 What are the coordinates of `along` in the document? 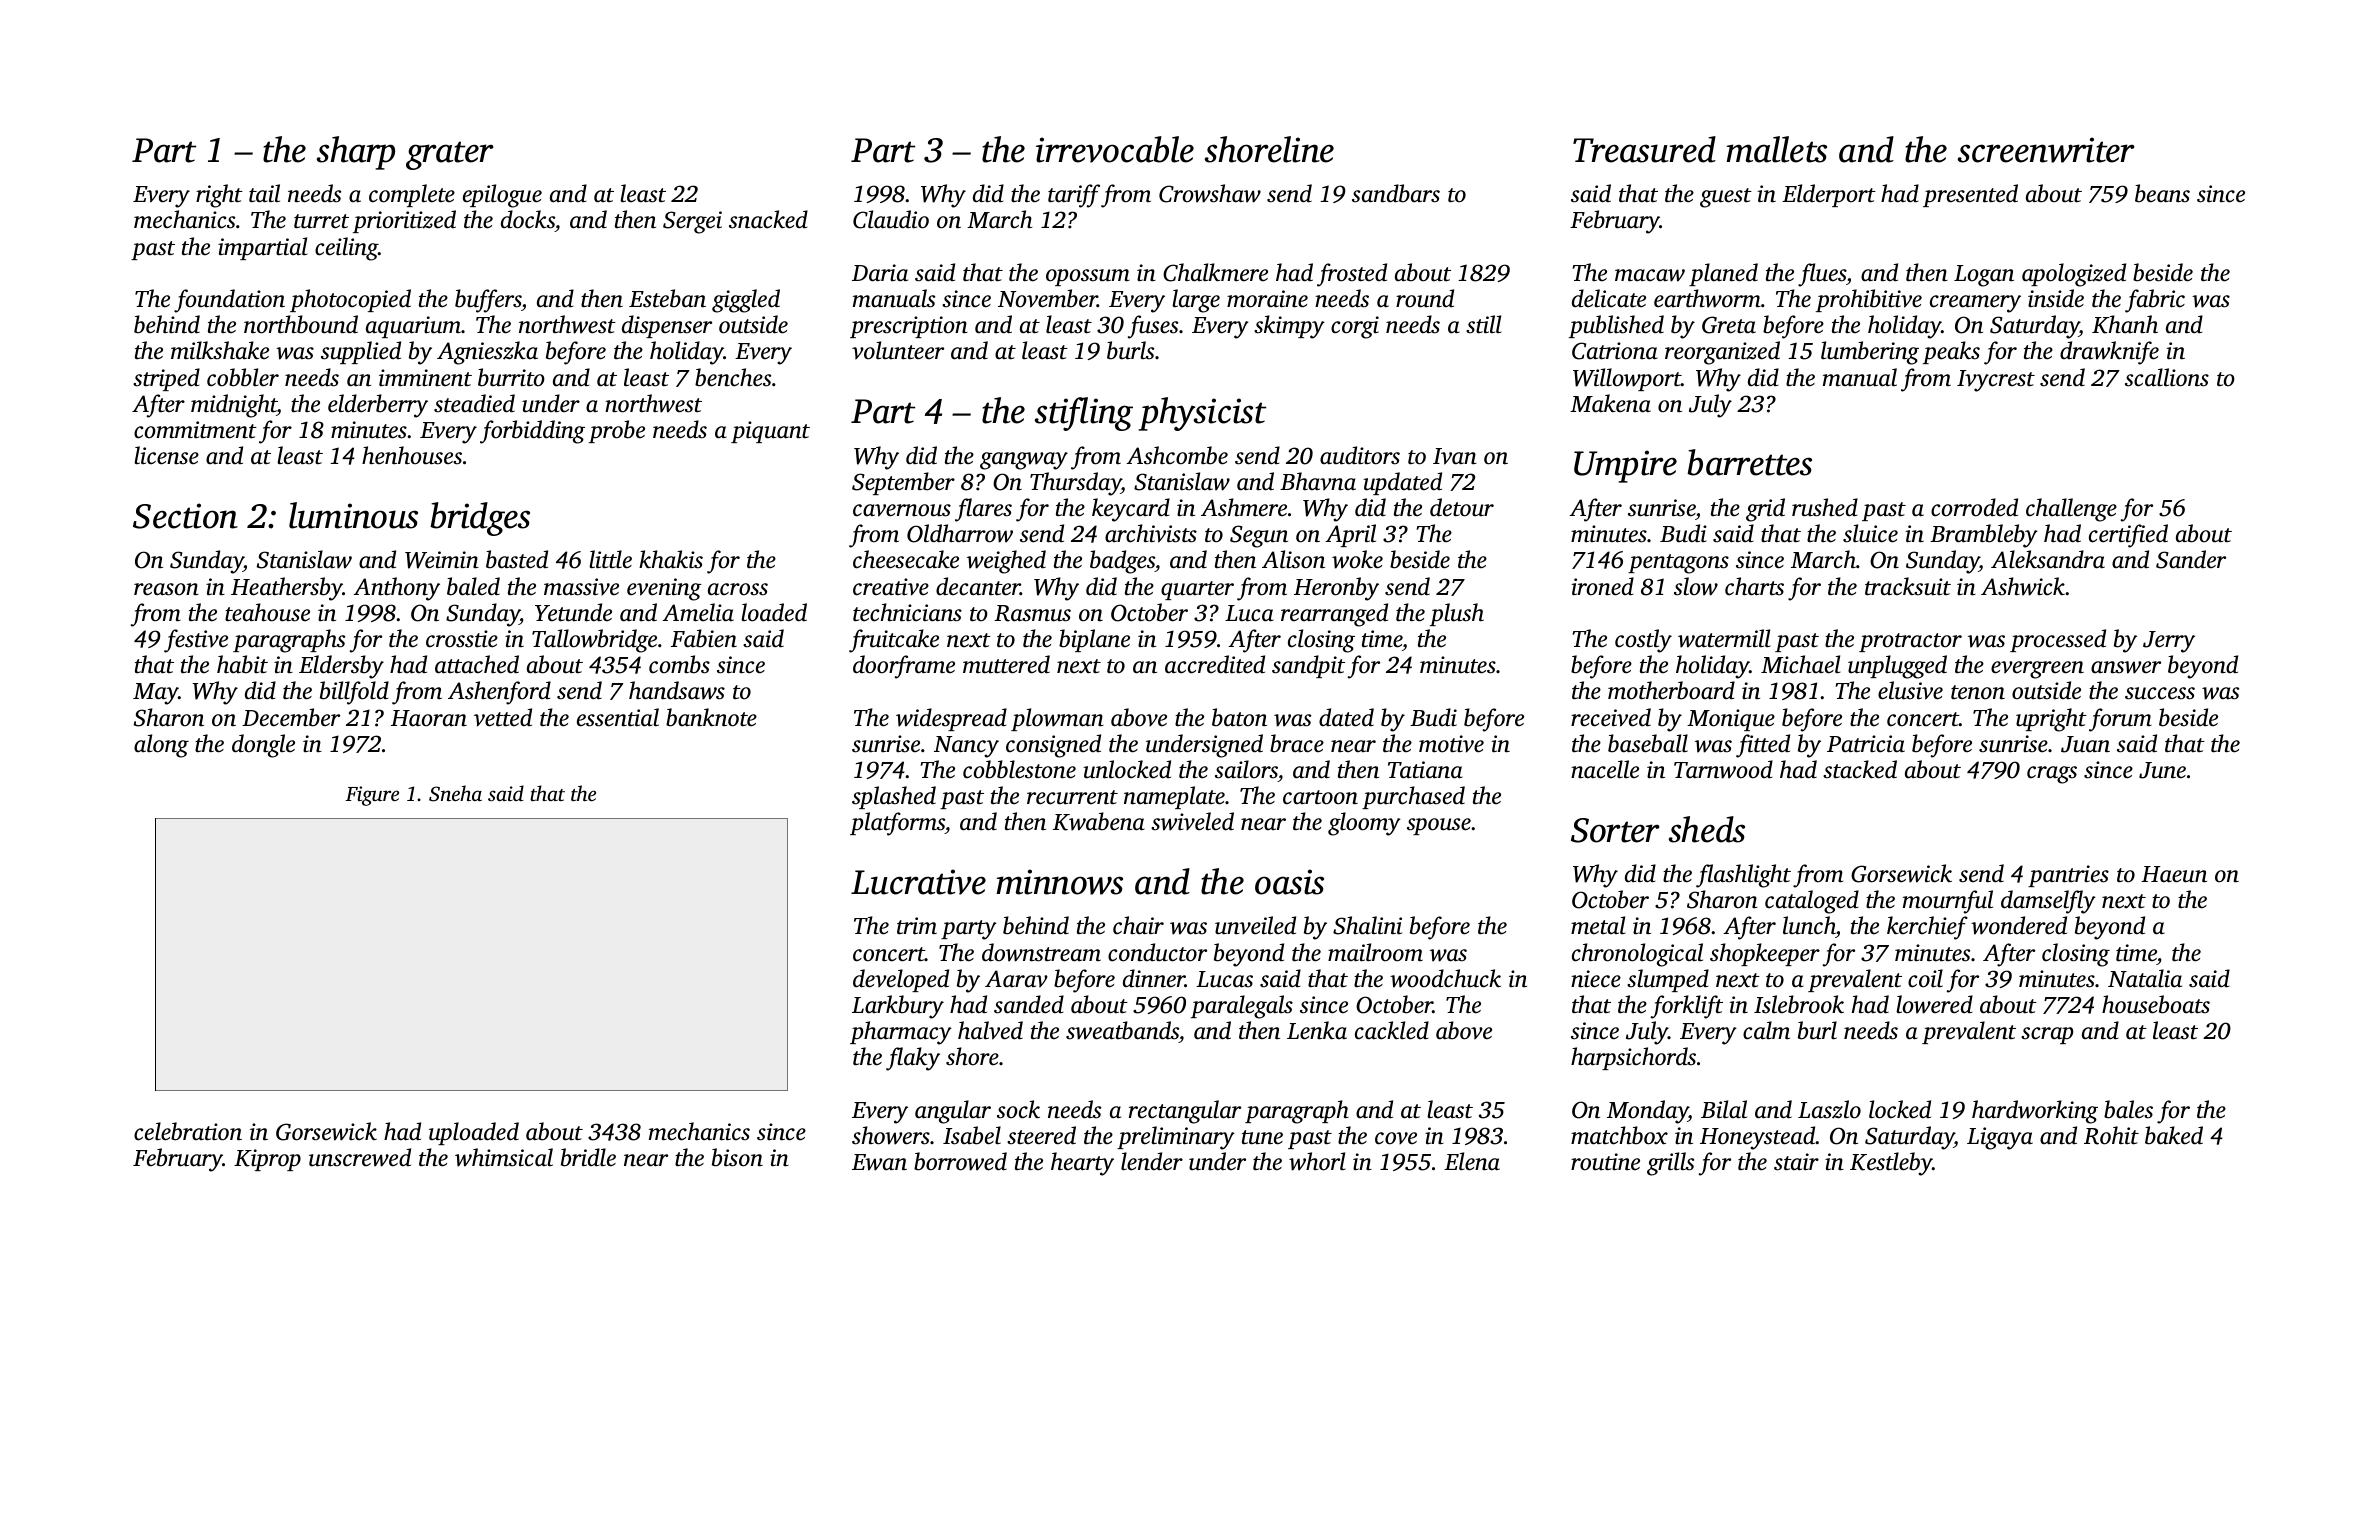 It's located at (161, 746).
